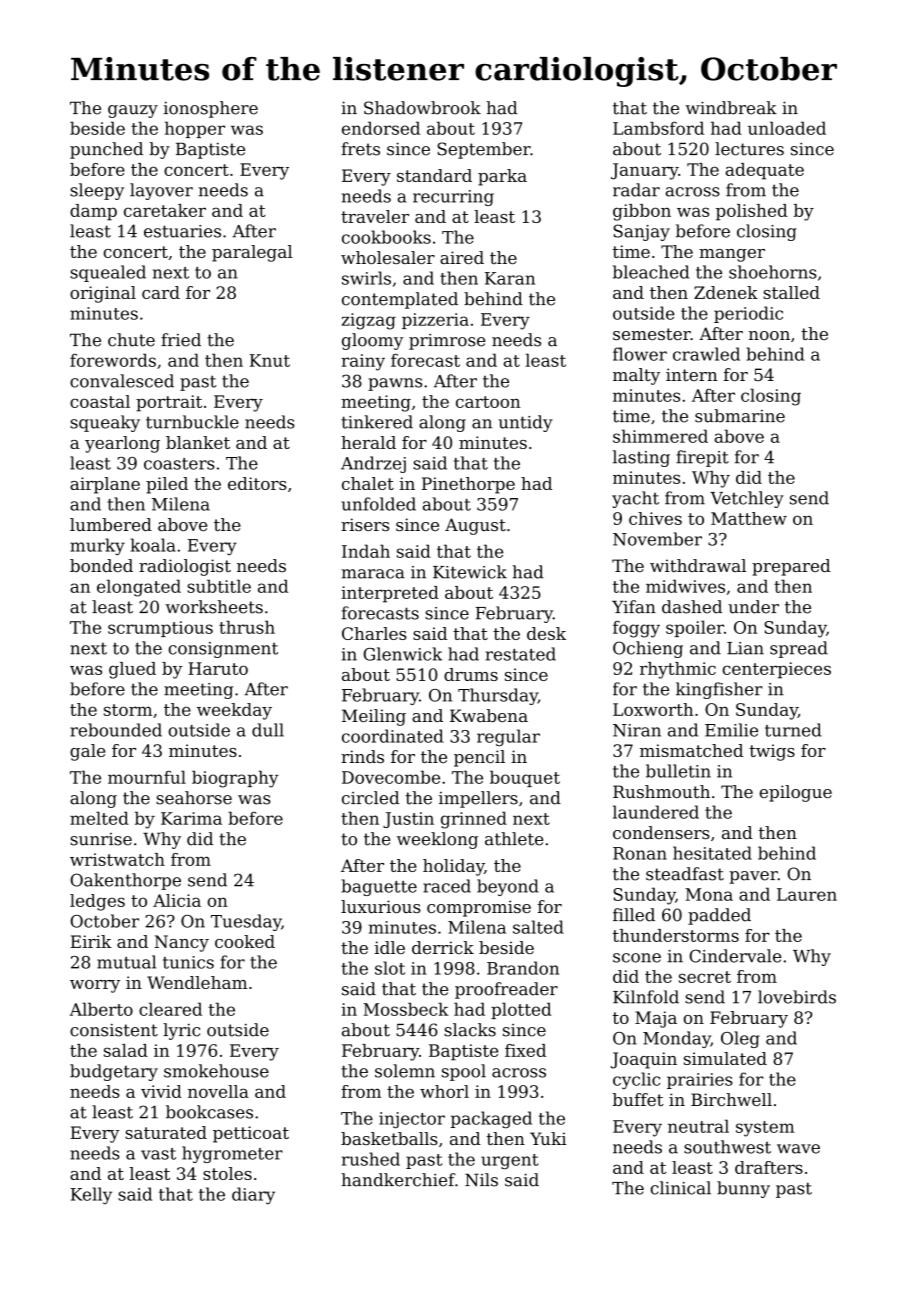 This screenshot has width=908, height=1316. What do you see at coordinates (546, 633) in the screenshot?
I see `desk` at bounding box center [546, 633].
